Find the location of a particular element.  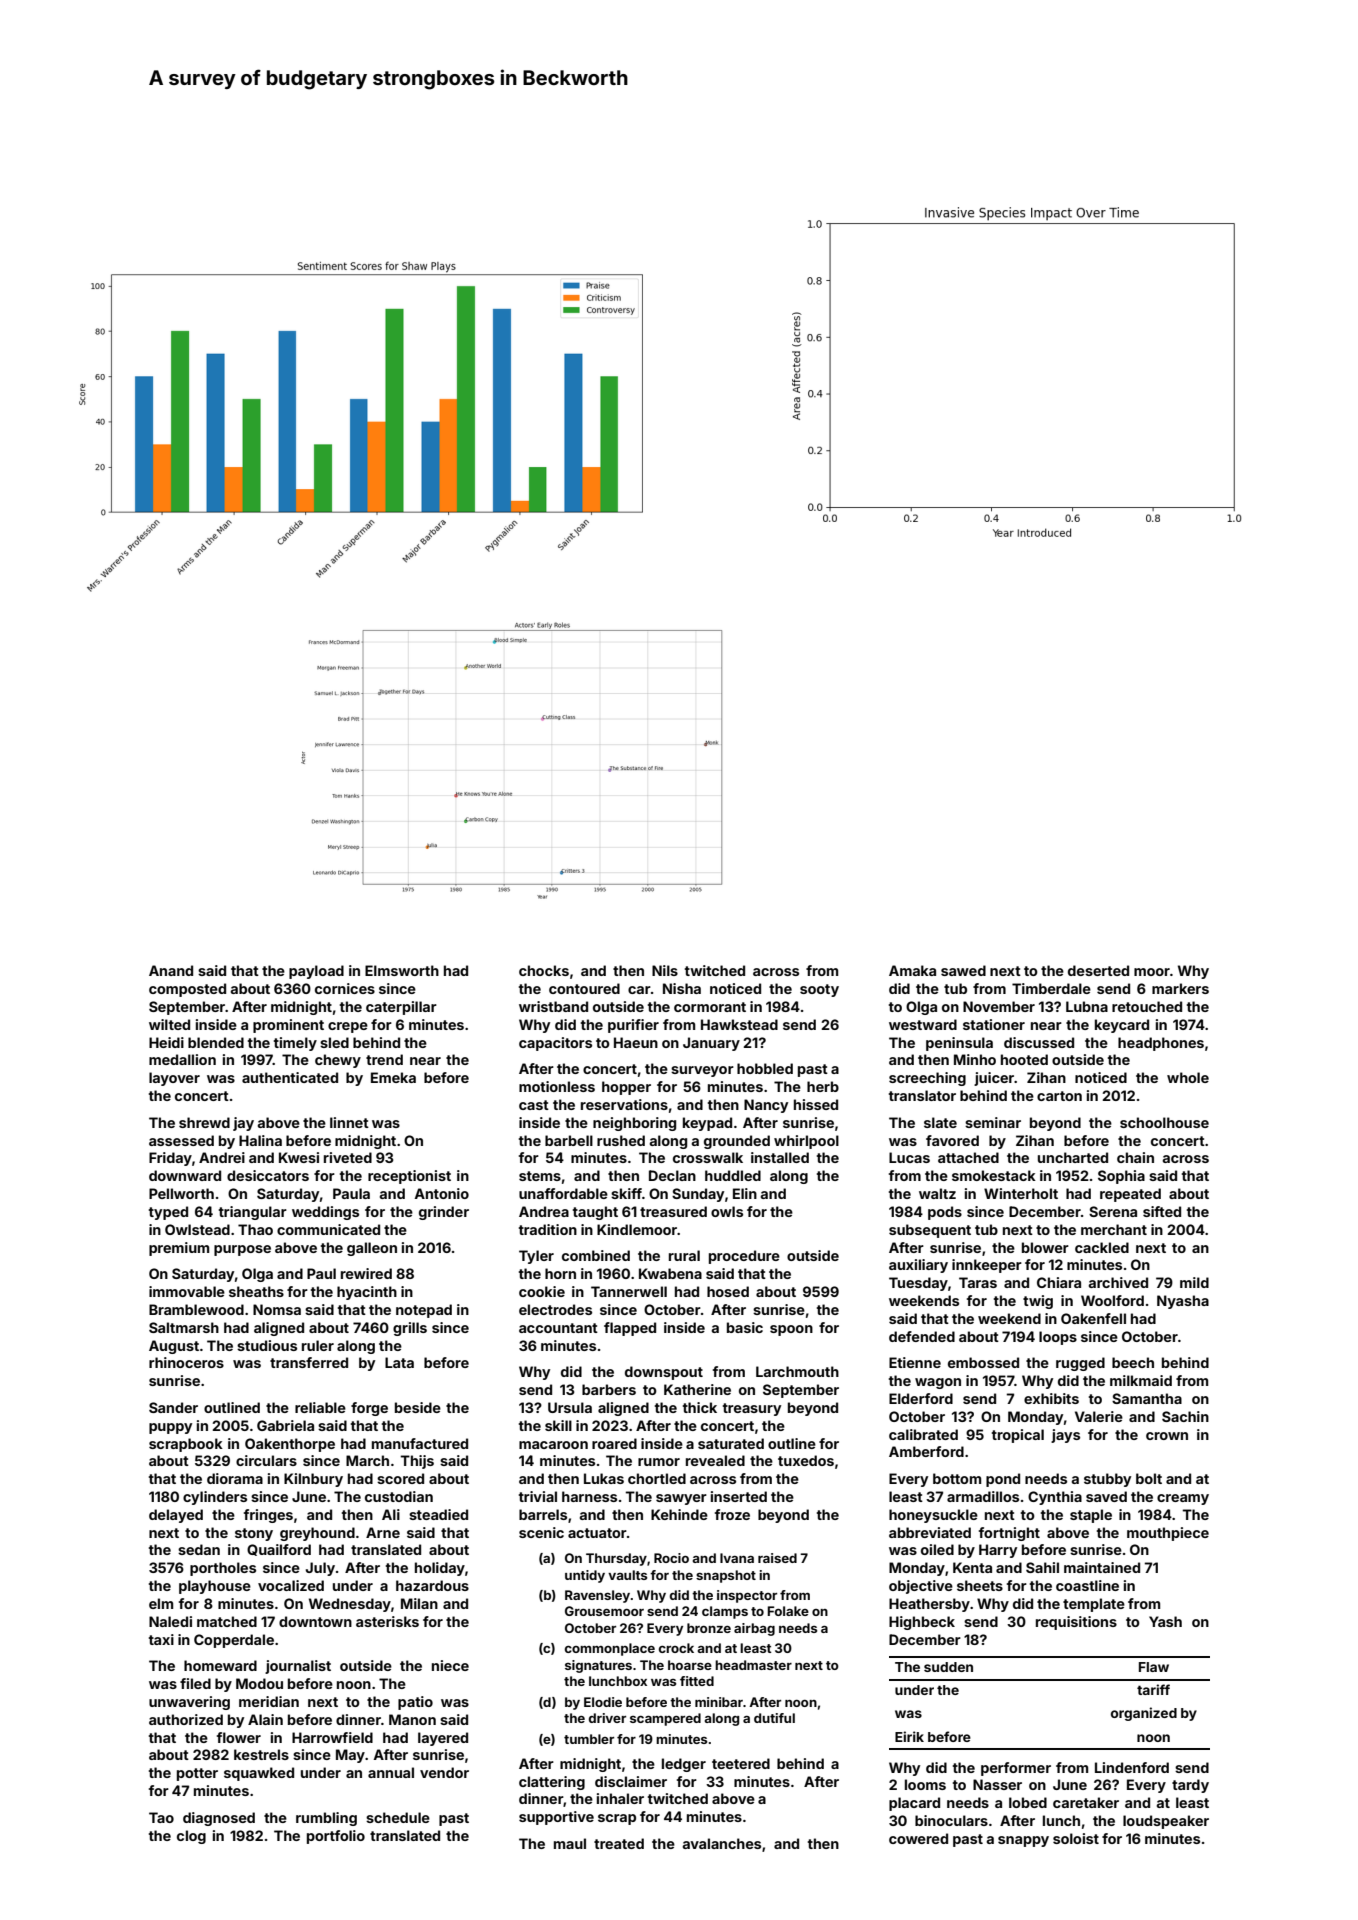

chocks is located at coordinates (544, 970).
